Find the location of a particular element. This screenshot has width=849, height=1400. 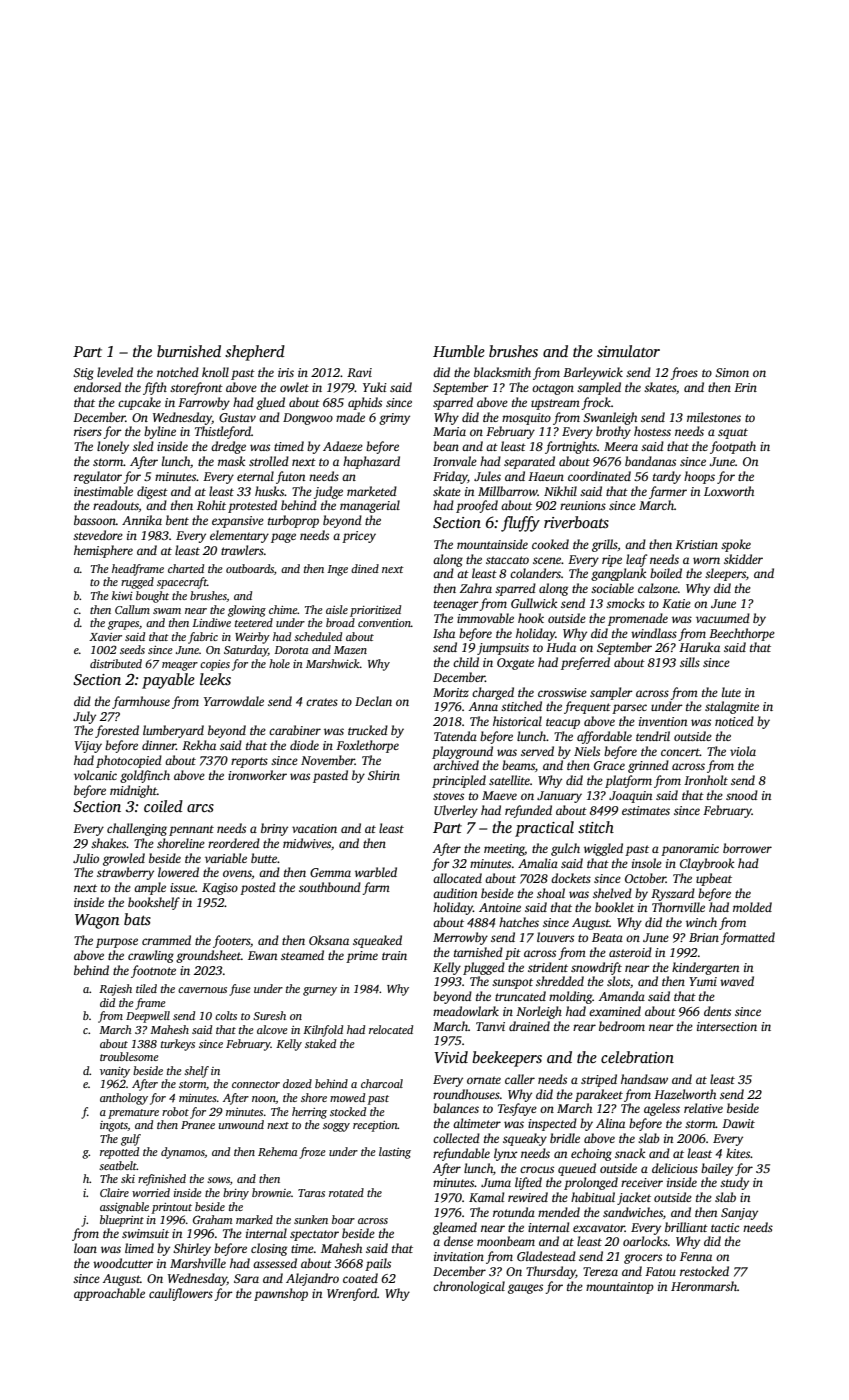

robot is located at coordinates (175, 1111).
